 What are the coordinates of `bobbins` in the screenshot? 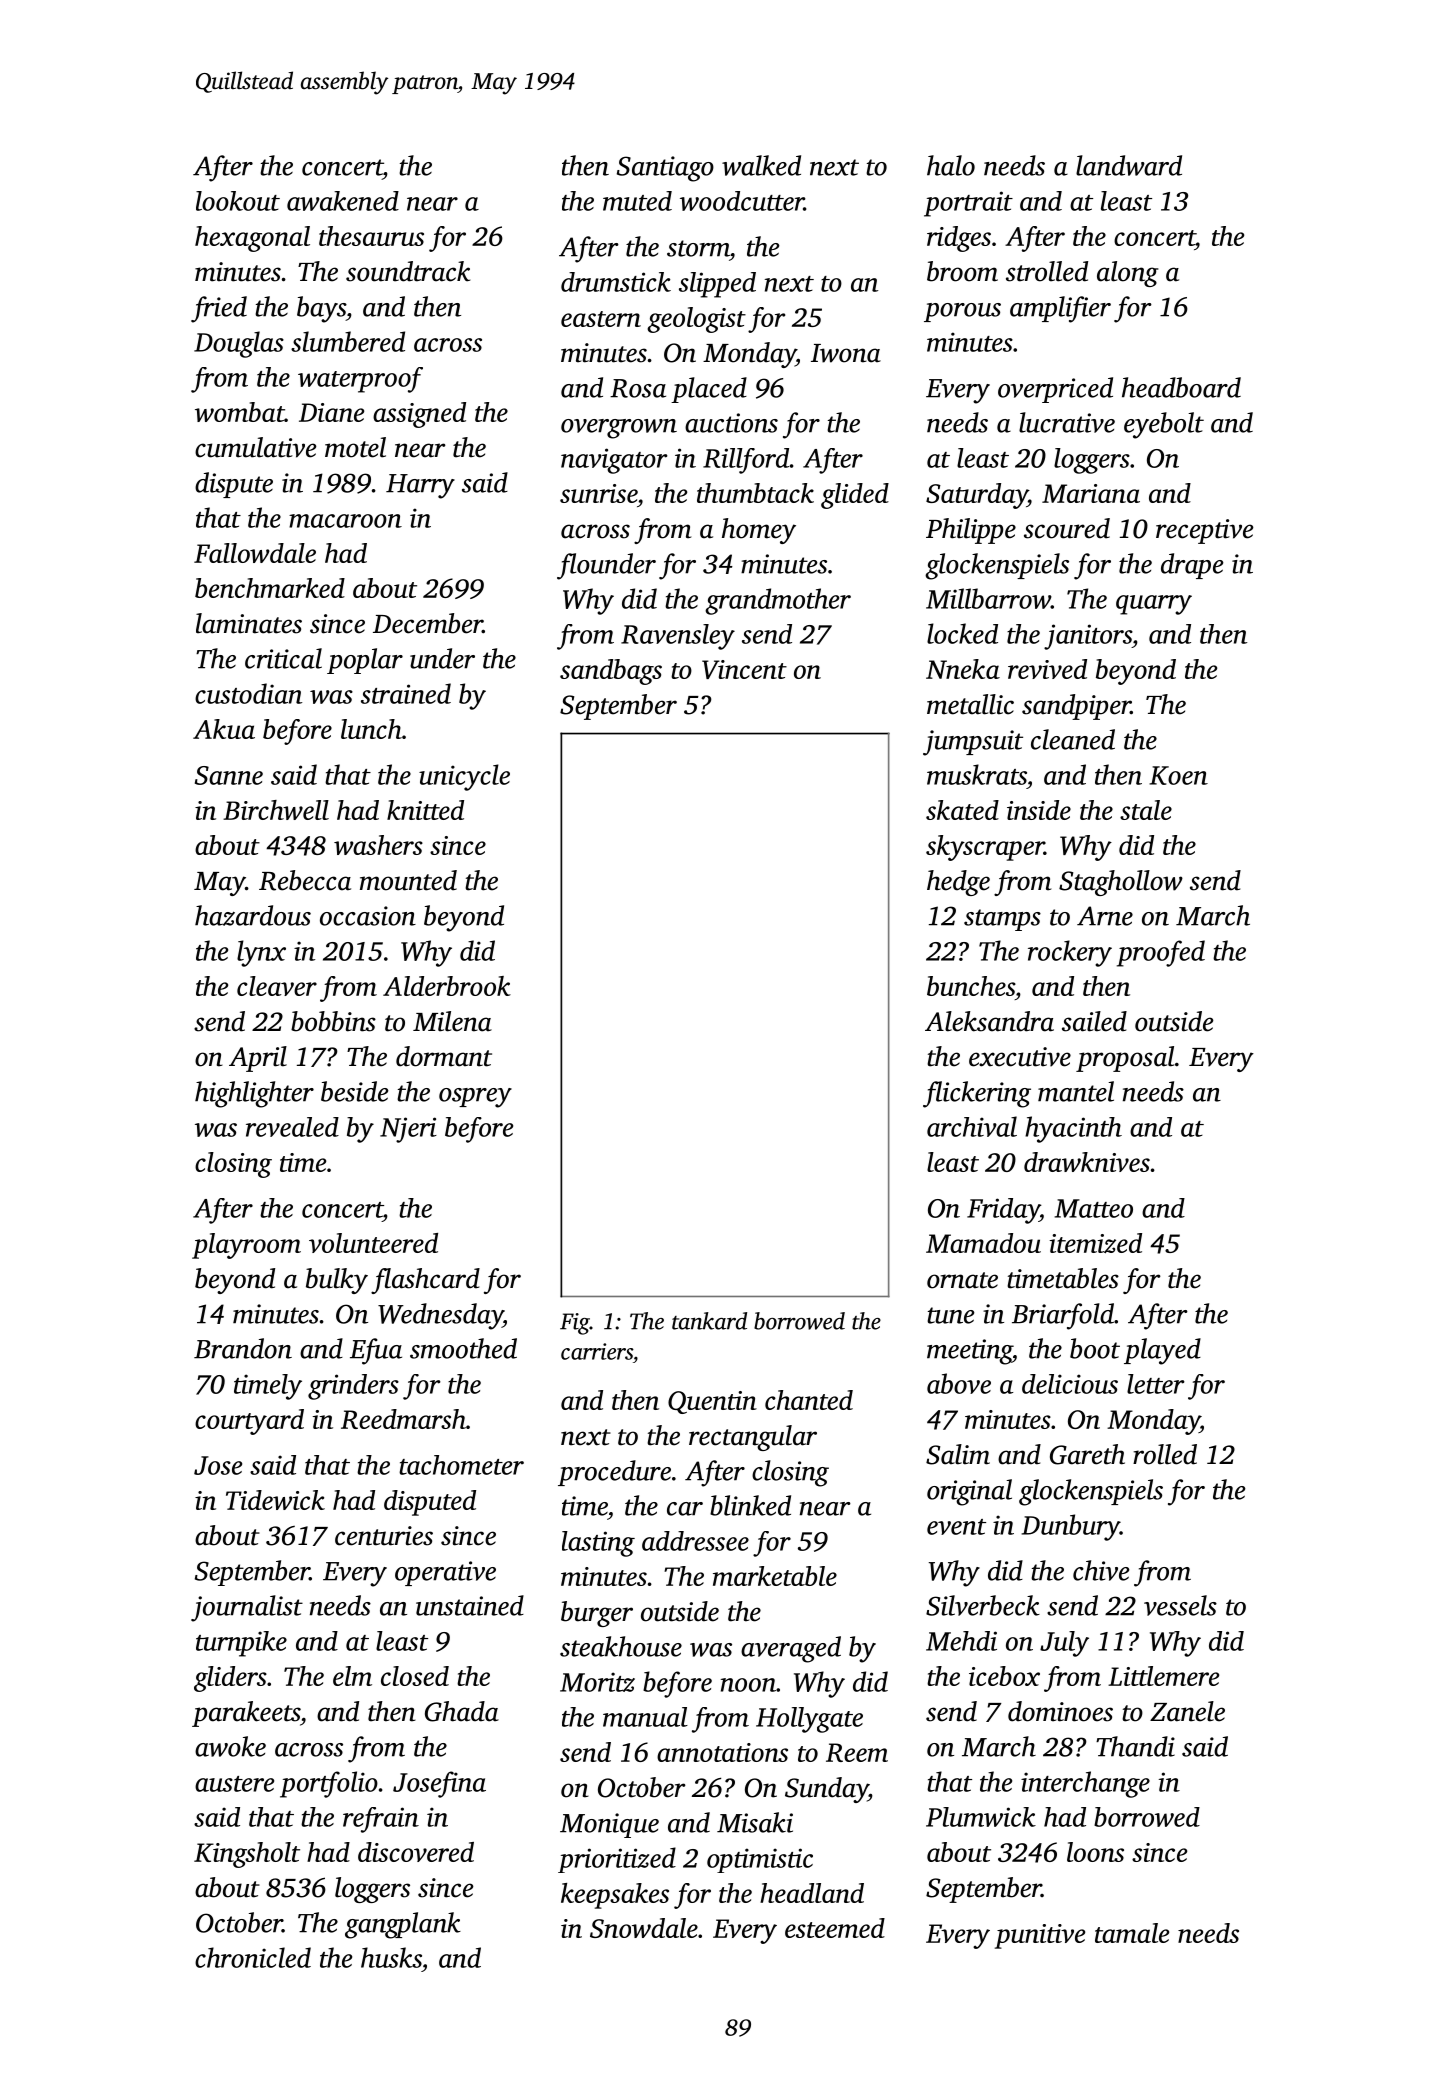 It's located at (333, 1021).
